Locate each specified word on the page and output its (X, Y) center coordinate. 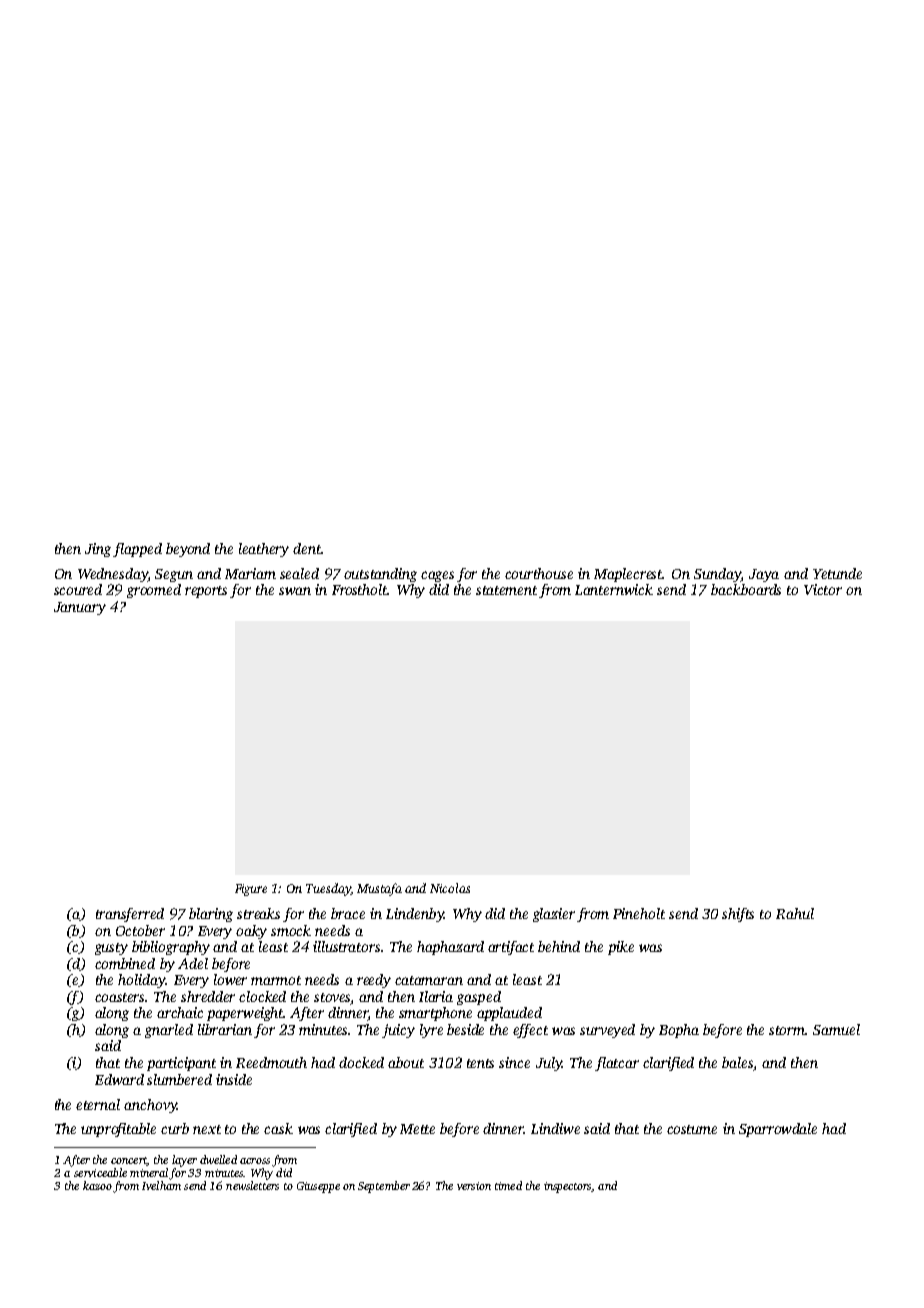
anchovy (150, 1106)
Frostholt (359, 589)
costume (692, 1129)
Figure (251, 890)
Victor (823, 589)
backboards (746, 589)
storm (787, 1030)
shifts (738, 915)
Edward (119, 1079)
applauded (509, 1014)
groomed (154, 591)
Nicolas (450, 888)
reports (206, 592)
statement (506, 590)
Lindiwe (555, 1128)
